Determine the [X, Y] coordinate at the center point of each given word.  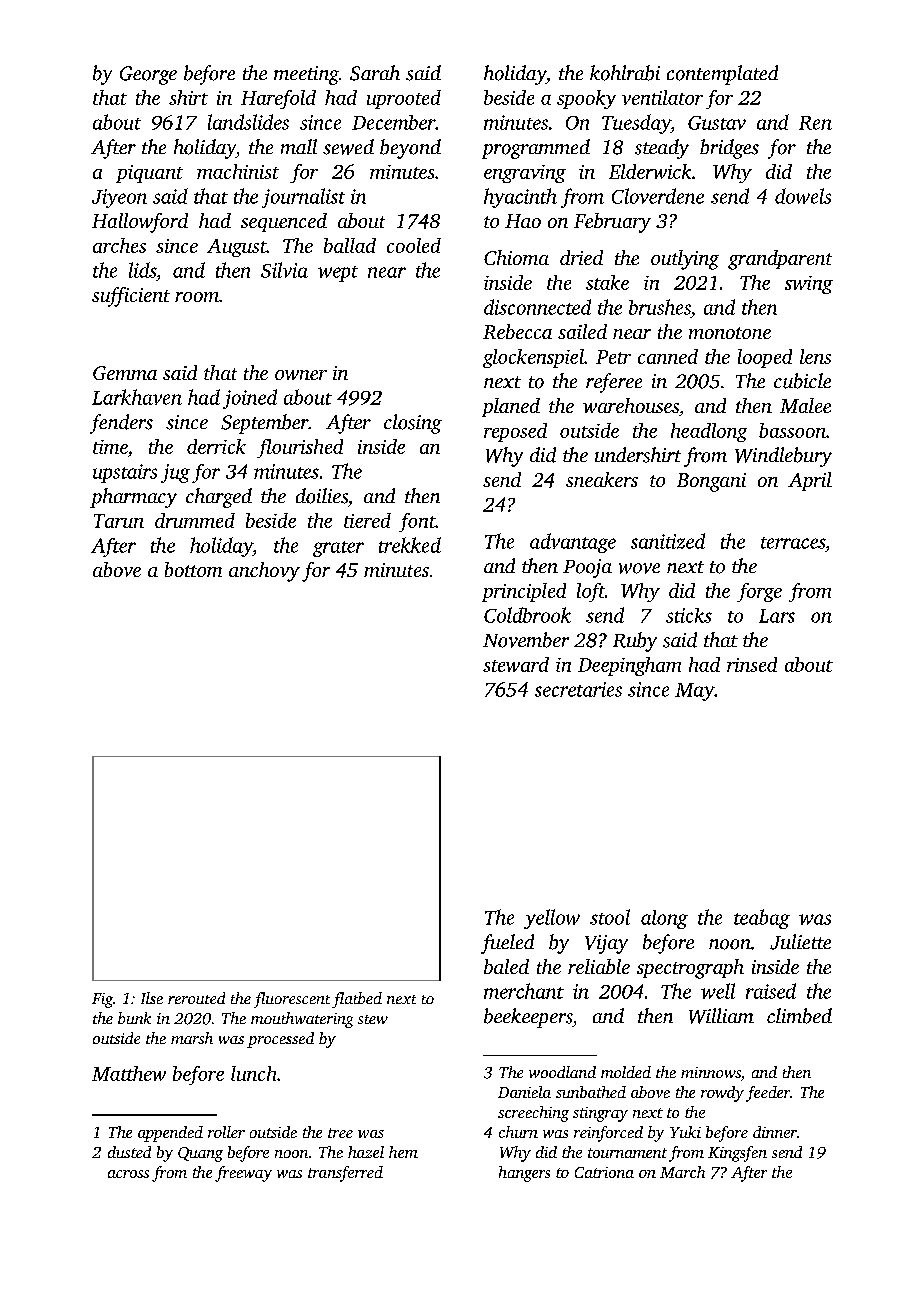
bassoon [792, 430]
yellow [552, 919]
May [695, 692]
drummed [195, 520]
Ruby [635, 642]
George [148, 75]
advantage [573, 543]
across [128, 1174]
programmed [536, 149]
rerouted [196, 998]
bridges [729, 149]
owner [301, 375]
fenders [121, 424]
